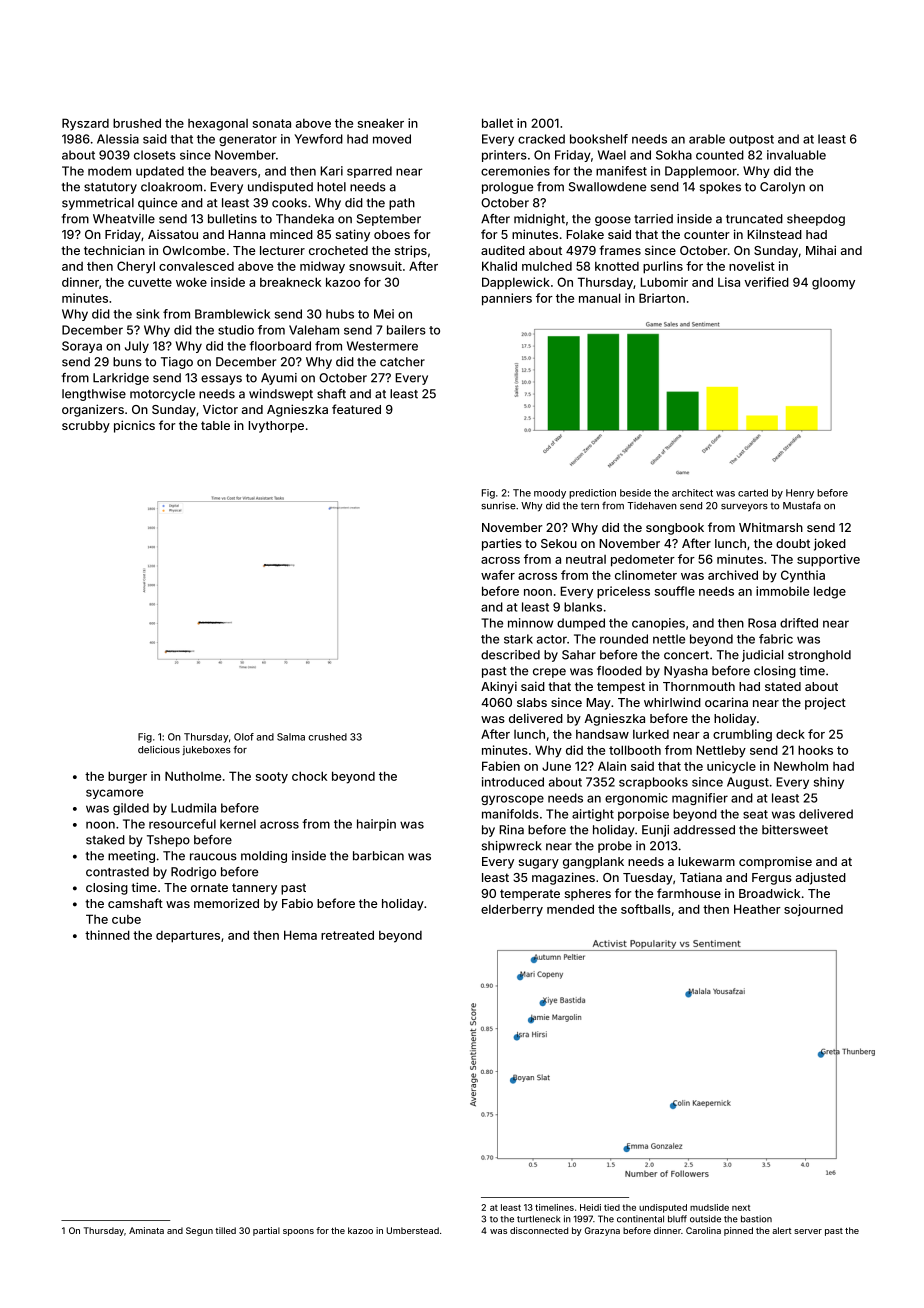 Image resolution: width=924 pixels, height=1308 pixels. I want to click on delicious, so click(159, 750).
